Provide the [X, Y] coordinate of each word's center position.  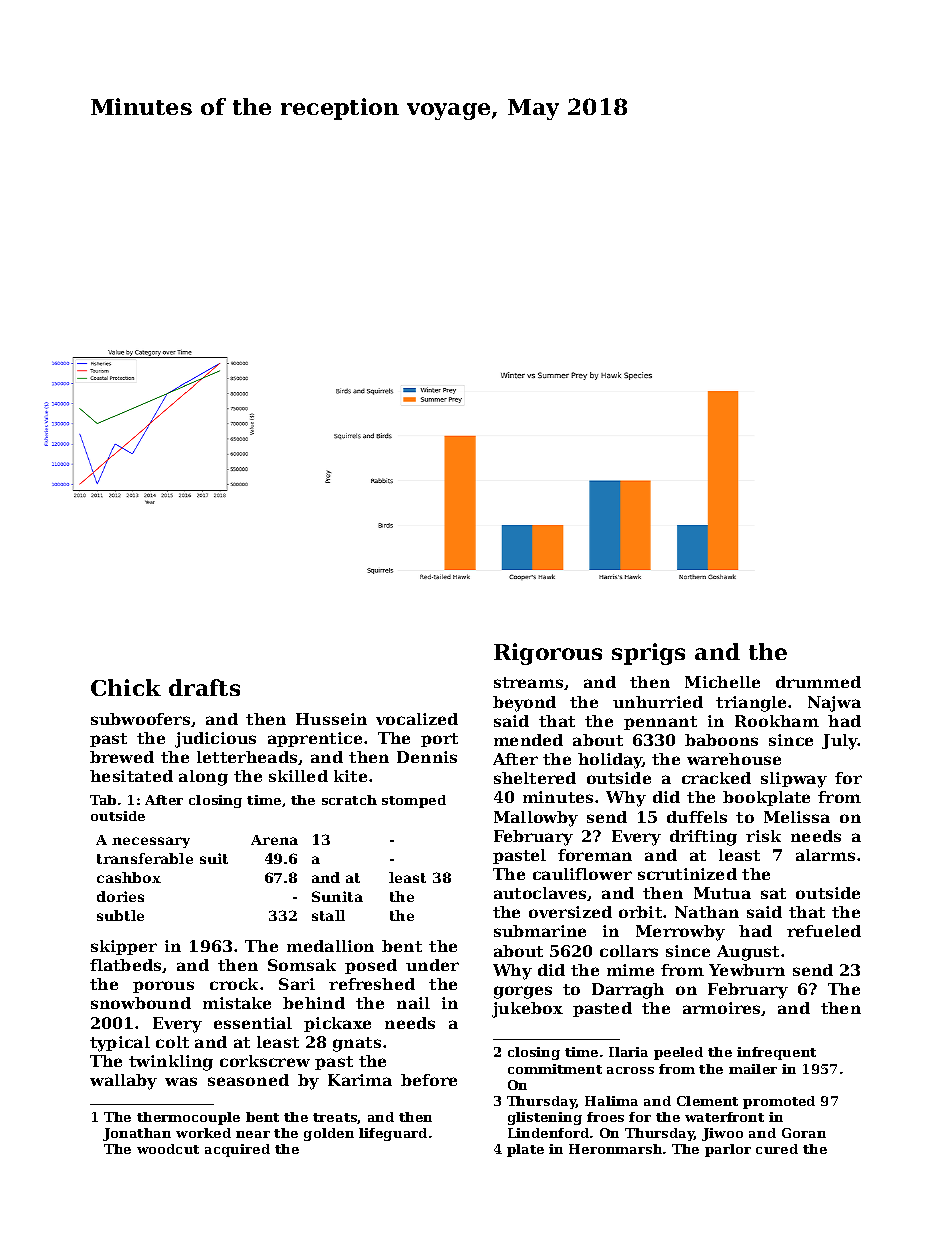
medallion [330, 946]
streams [528, 682]
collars [629, 951]
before [429, 1080]
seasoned [248, 1080]
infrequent [776, 1053]
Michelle [722, 682]
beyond [524, 704]
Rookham [777, 721]
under [432, 965]
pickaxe [337, 1024]
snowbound [141, 1003]
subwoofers [140, 719]
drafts [204, 687]
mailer [753, 1069]
